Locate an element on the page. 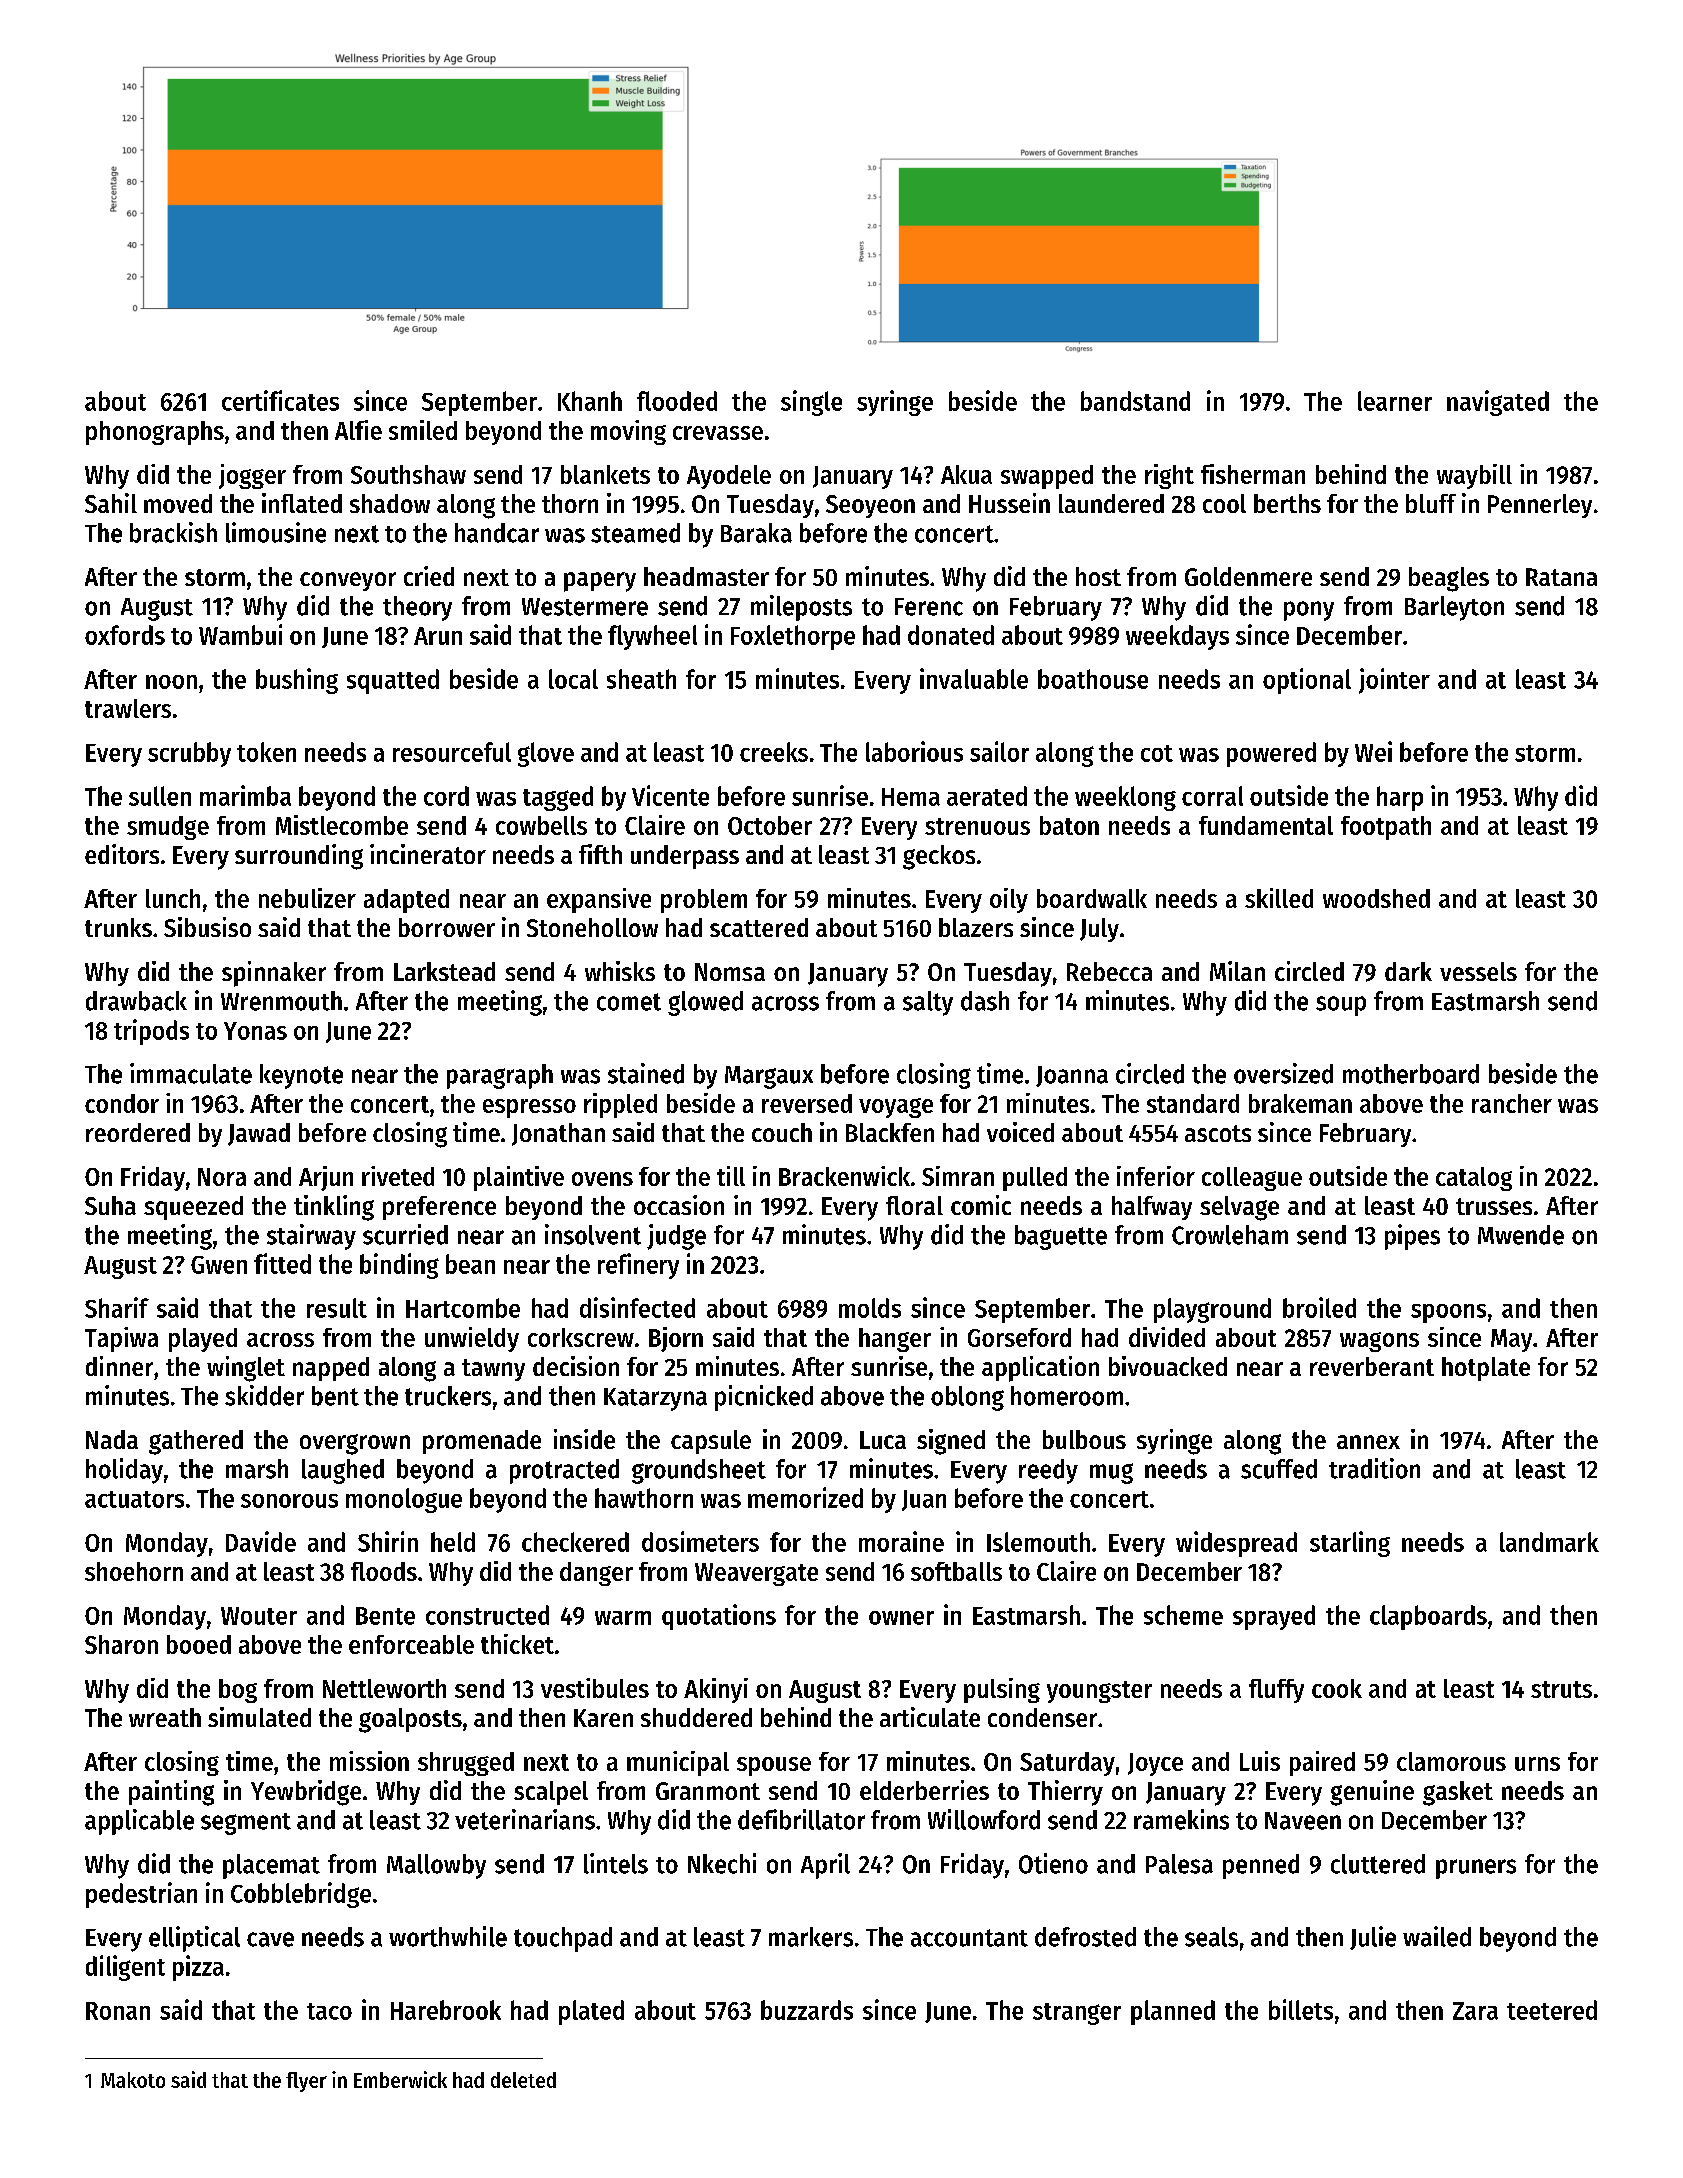  Wambui is located at coordinates (240, 634).
